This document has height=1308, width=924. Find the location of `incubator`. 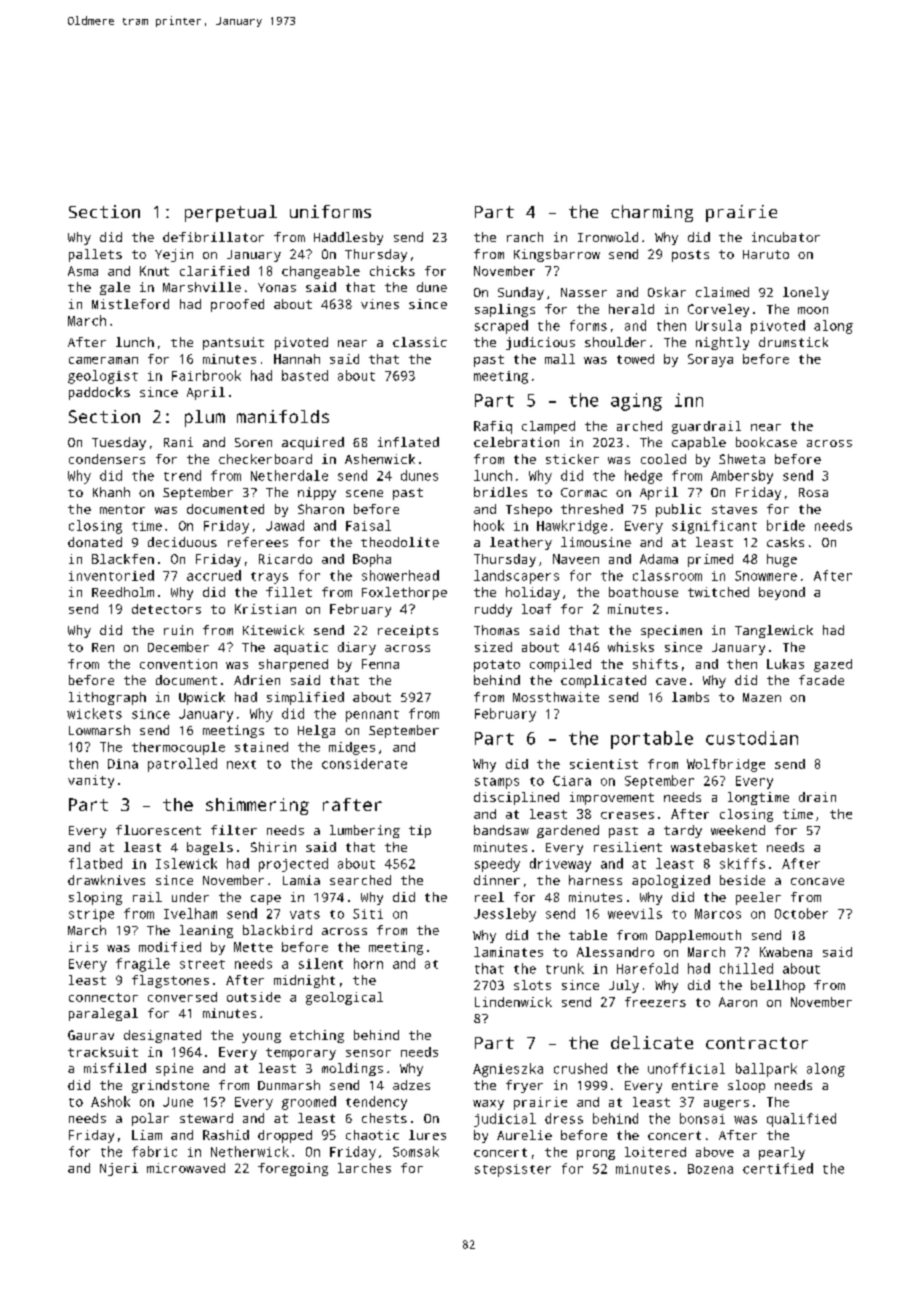

incubator is located at coordinates (786, 237).
